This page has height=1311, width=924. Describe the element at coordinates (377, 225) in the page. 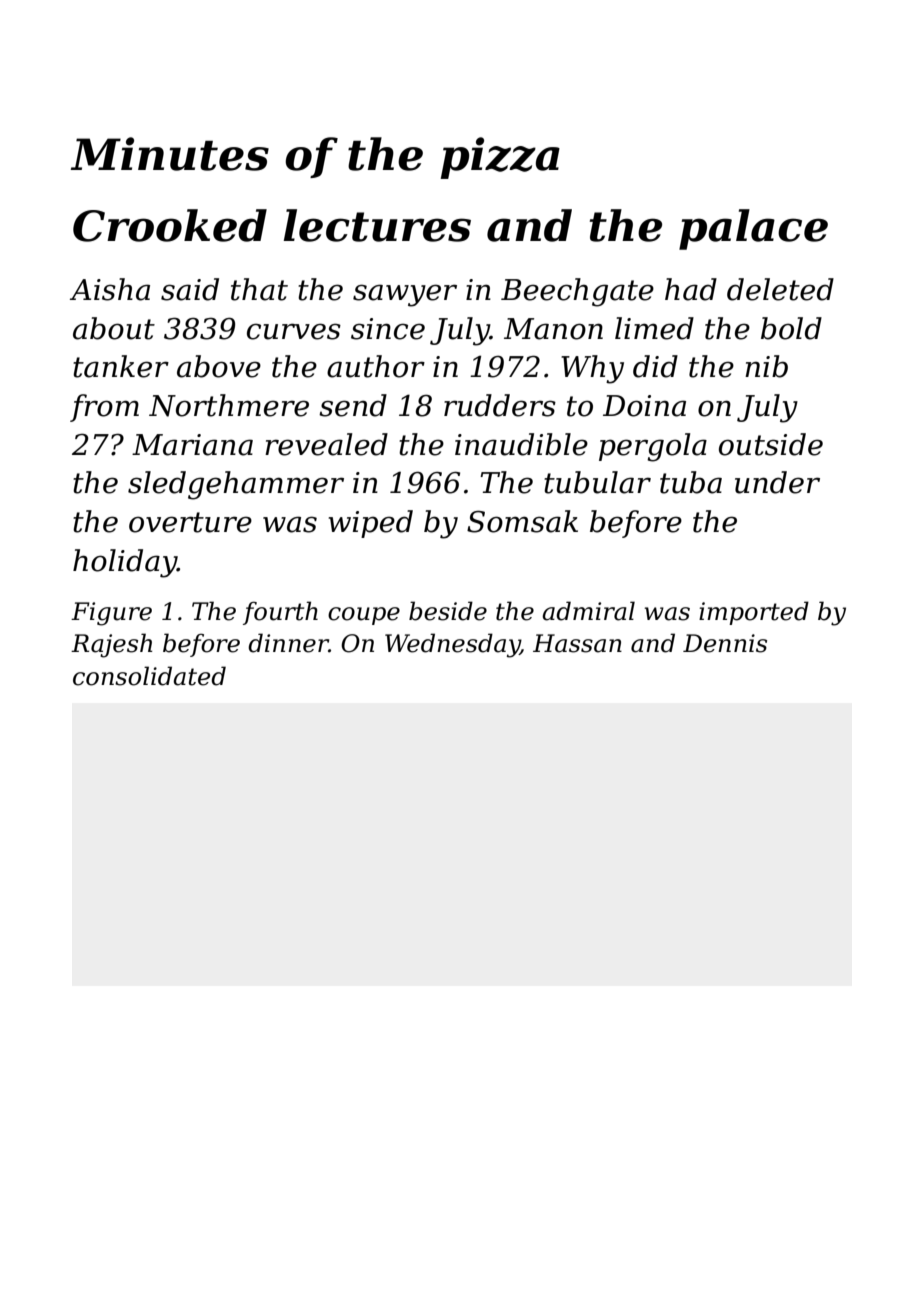

I see `lectures` at that location.
